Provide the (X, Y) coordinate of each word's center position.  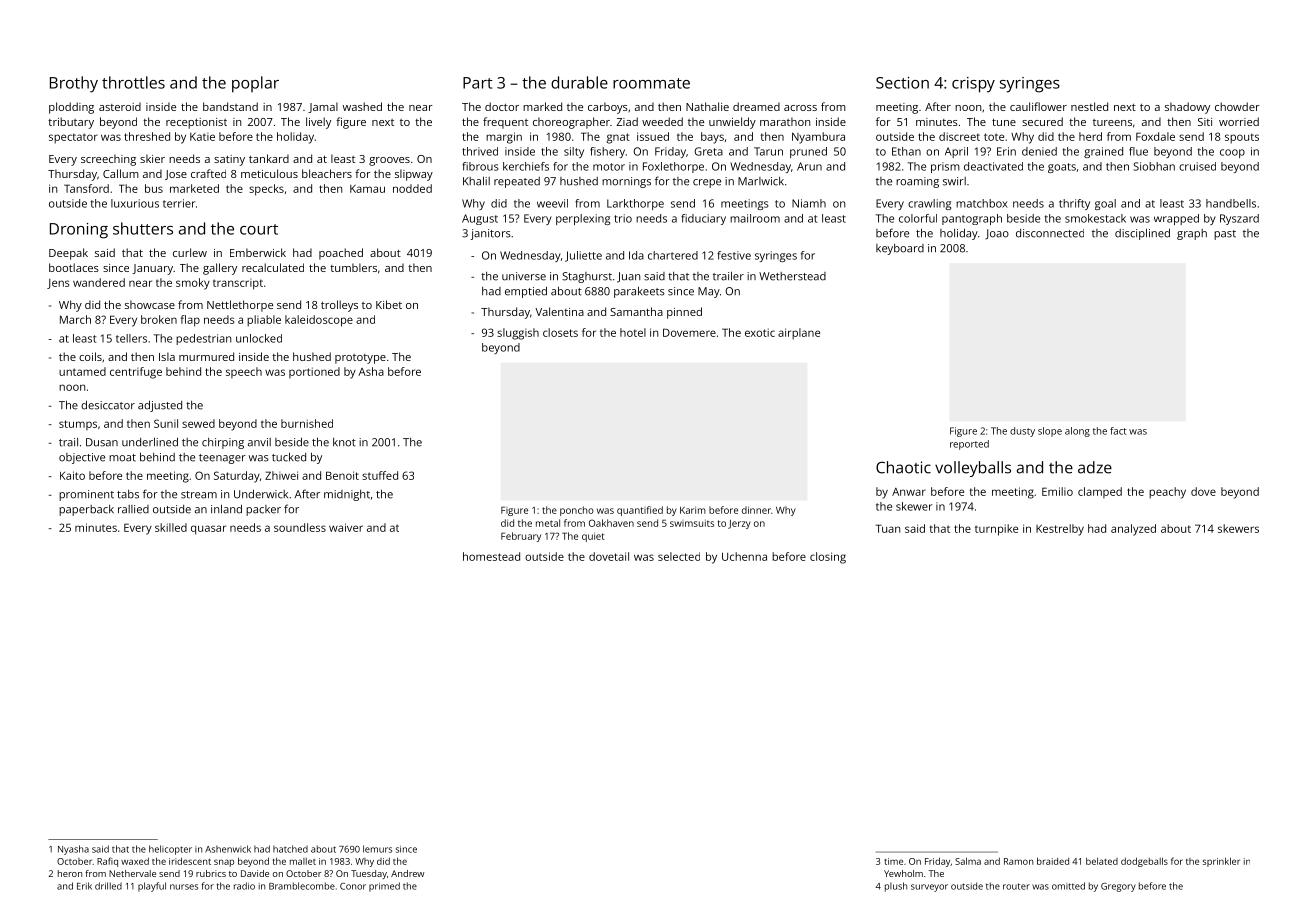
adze (1095, 467)
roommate (651, 83)
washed (362, 106)
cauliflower (1038, 106)
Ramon (1018, 861)
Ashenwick (228, 849)
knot (344, 442)
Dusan (102, 442)
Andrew (407, 873)
